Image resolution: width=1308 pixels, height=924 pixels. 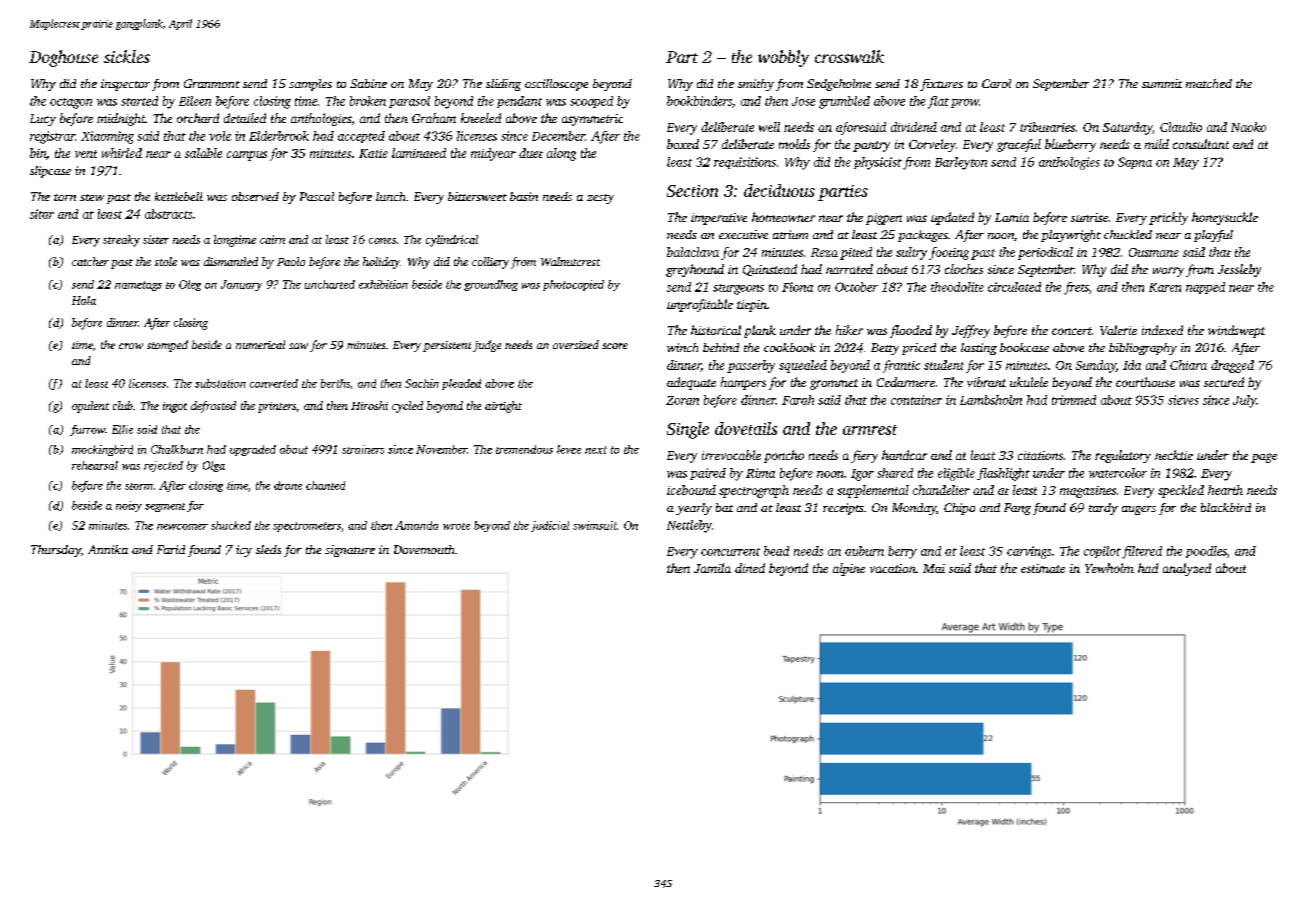 What do you see at coordinates (42, 214) in the screenshot?
I see `sitar` at bounding box center [42, 214].
